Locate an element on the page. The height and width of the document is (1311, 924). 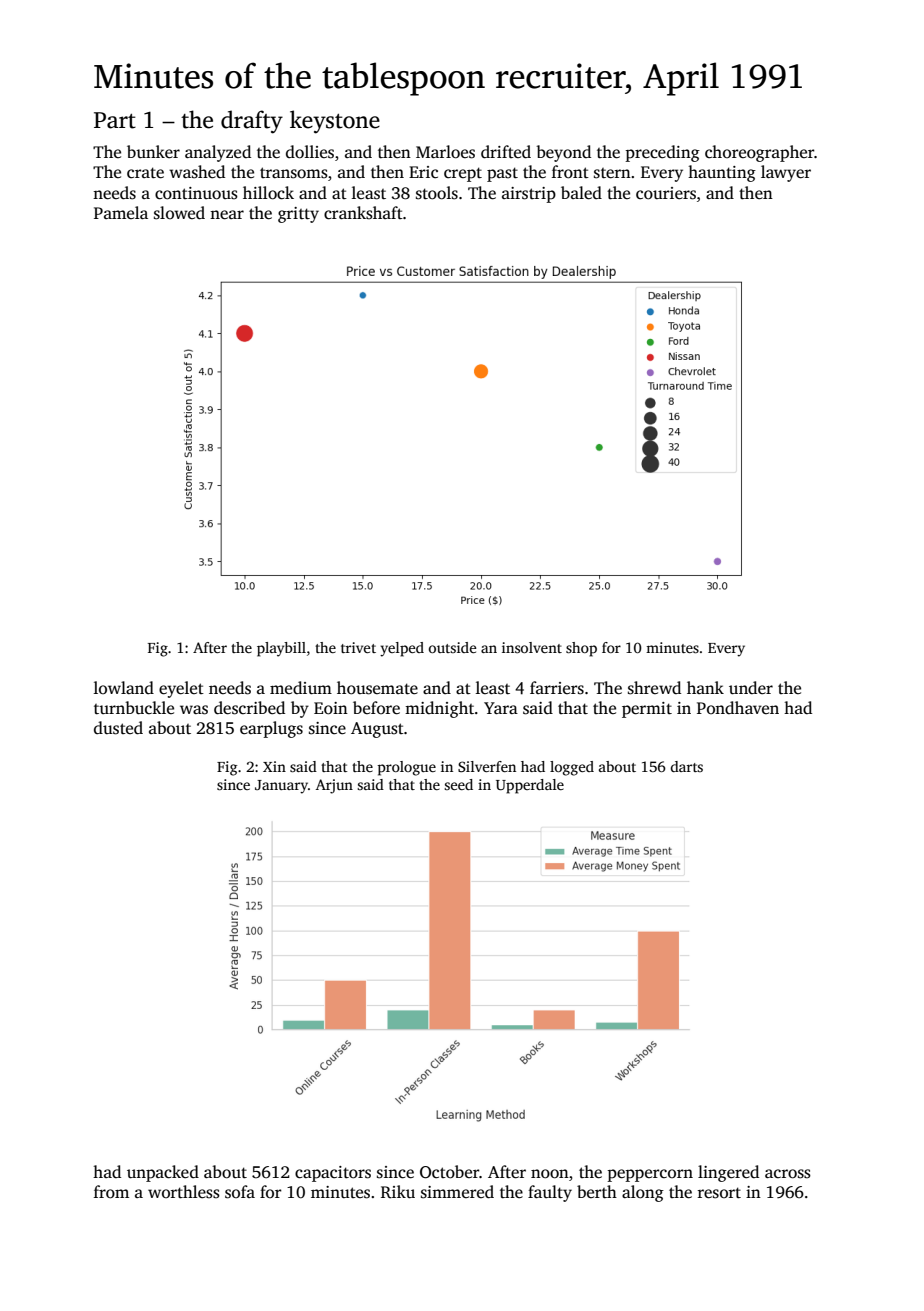
Xin is located at coordinates (274, 766).
